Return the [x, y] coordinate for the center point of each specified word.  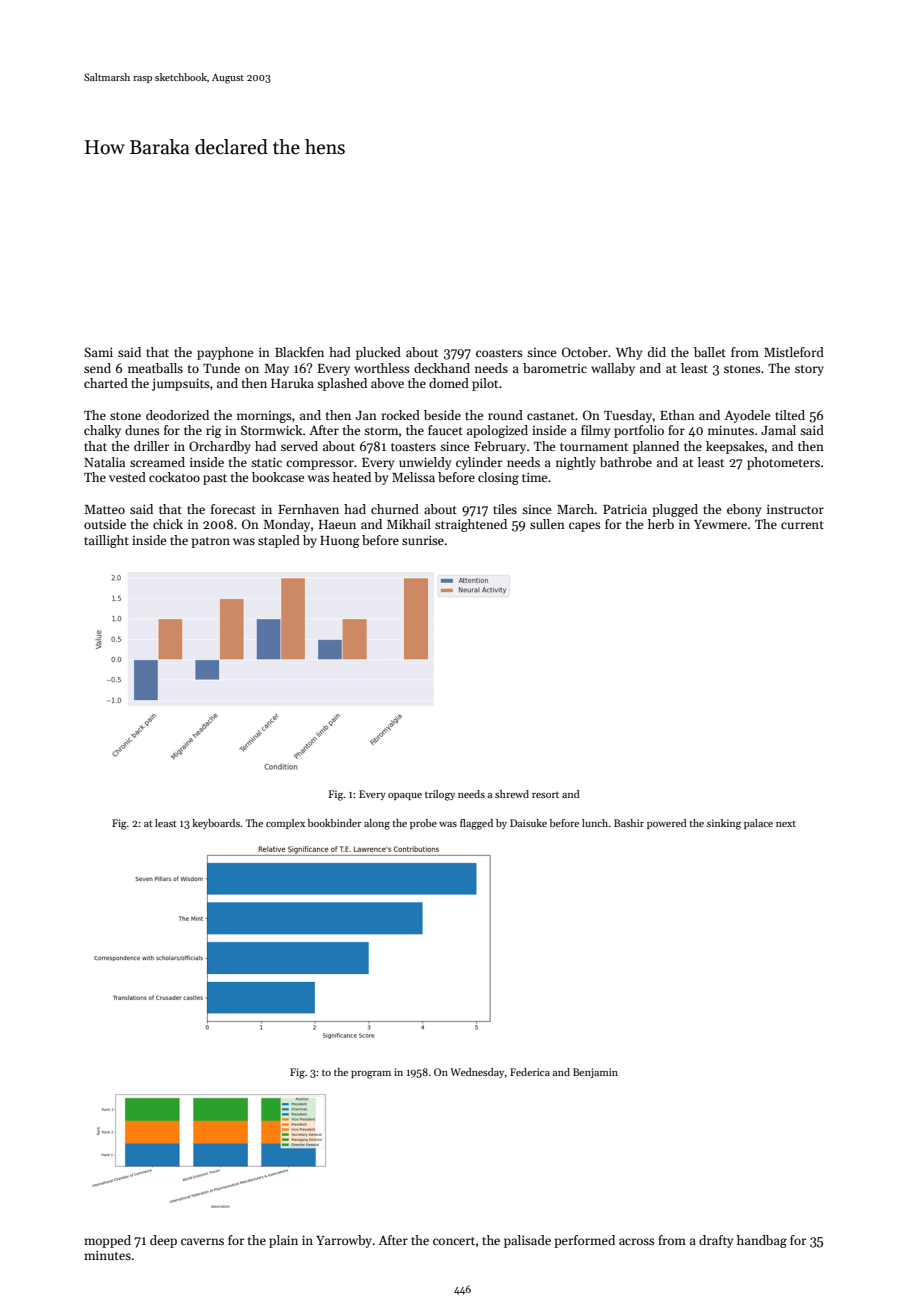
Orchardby [220, 447]
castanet [551, 416]
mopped [107, 1241]
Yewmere [720, 524]
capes [584, 527]
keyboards [216, 824]
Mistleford [794, 352]
